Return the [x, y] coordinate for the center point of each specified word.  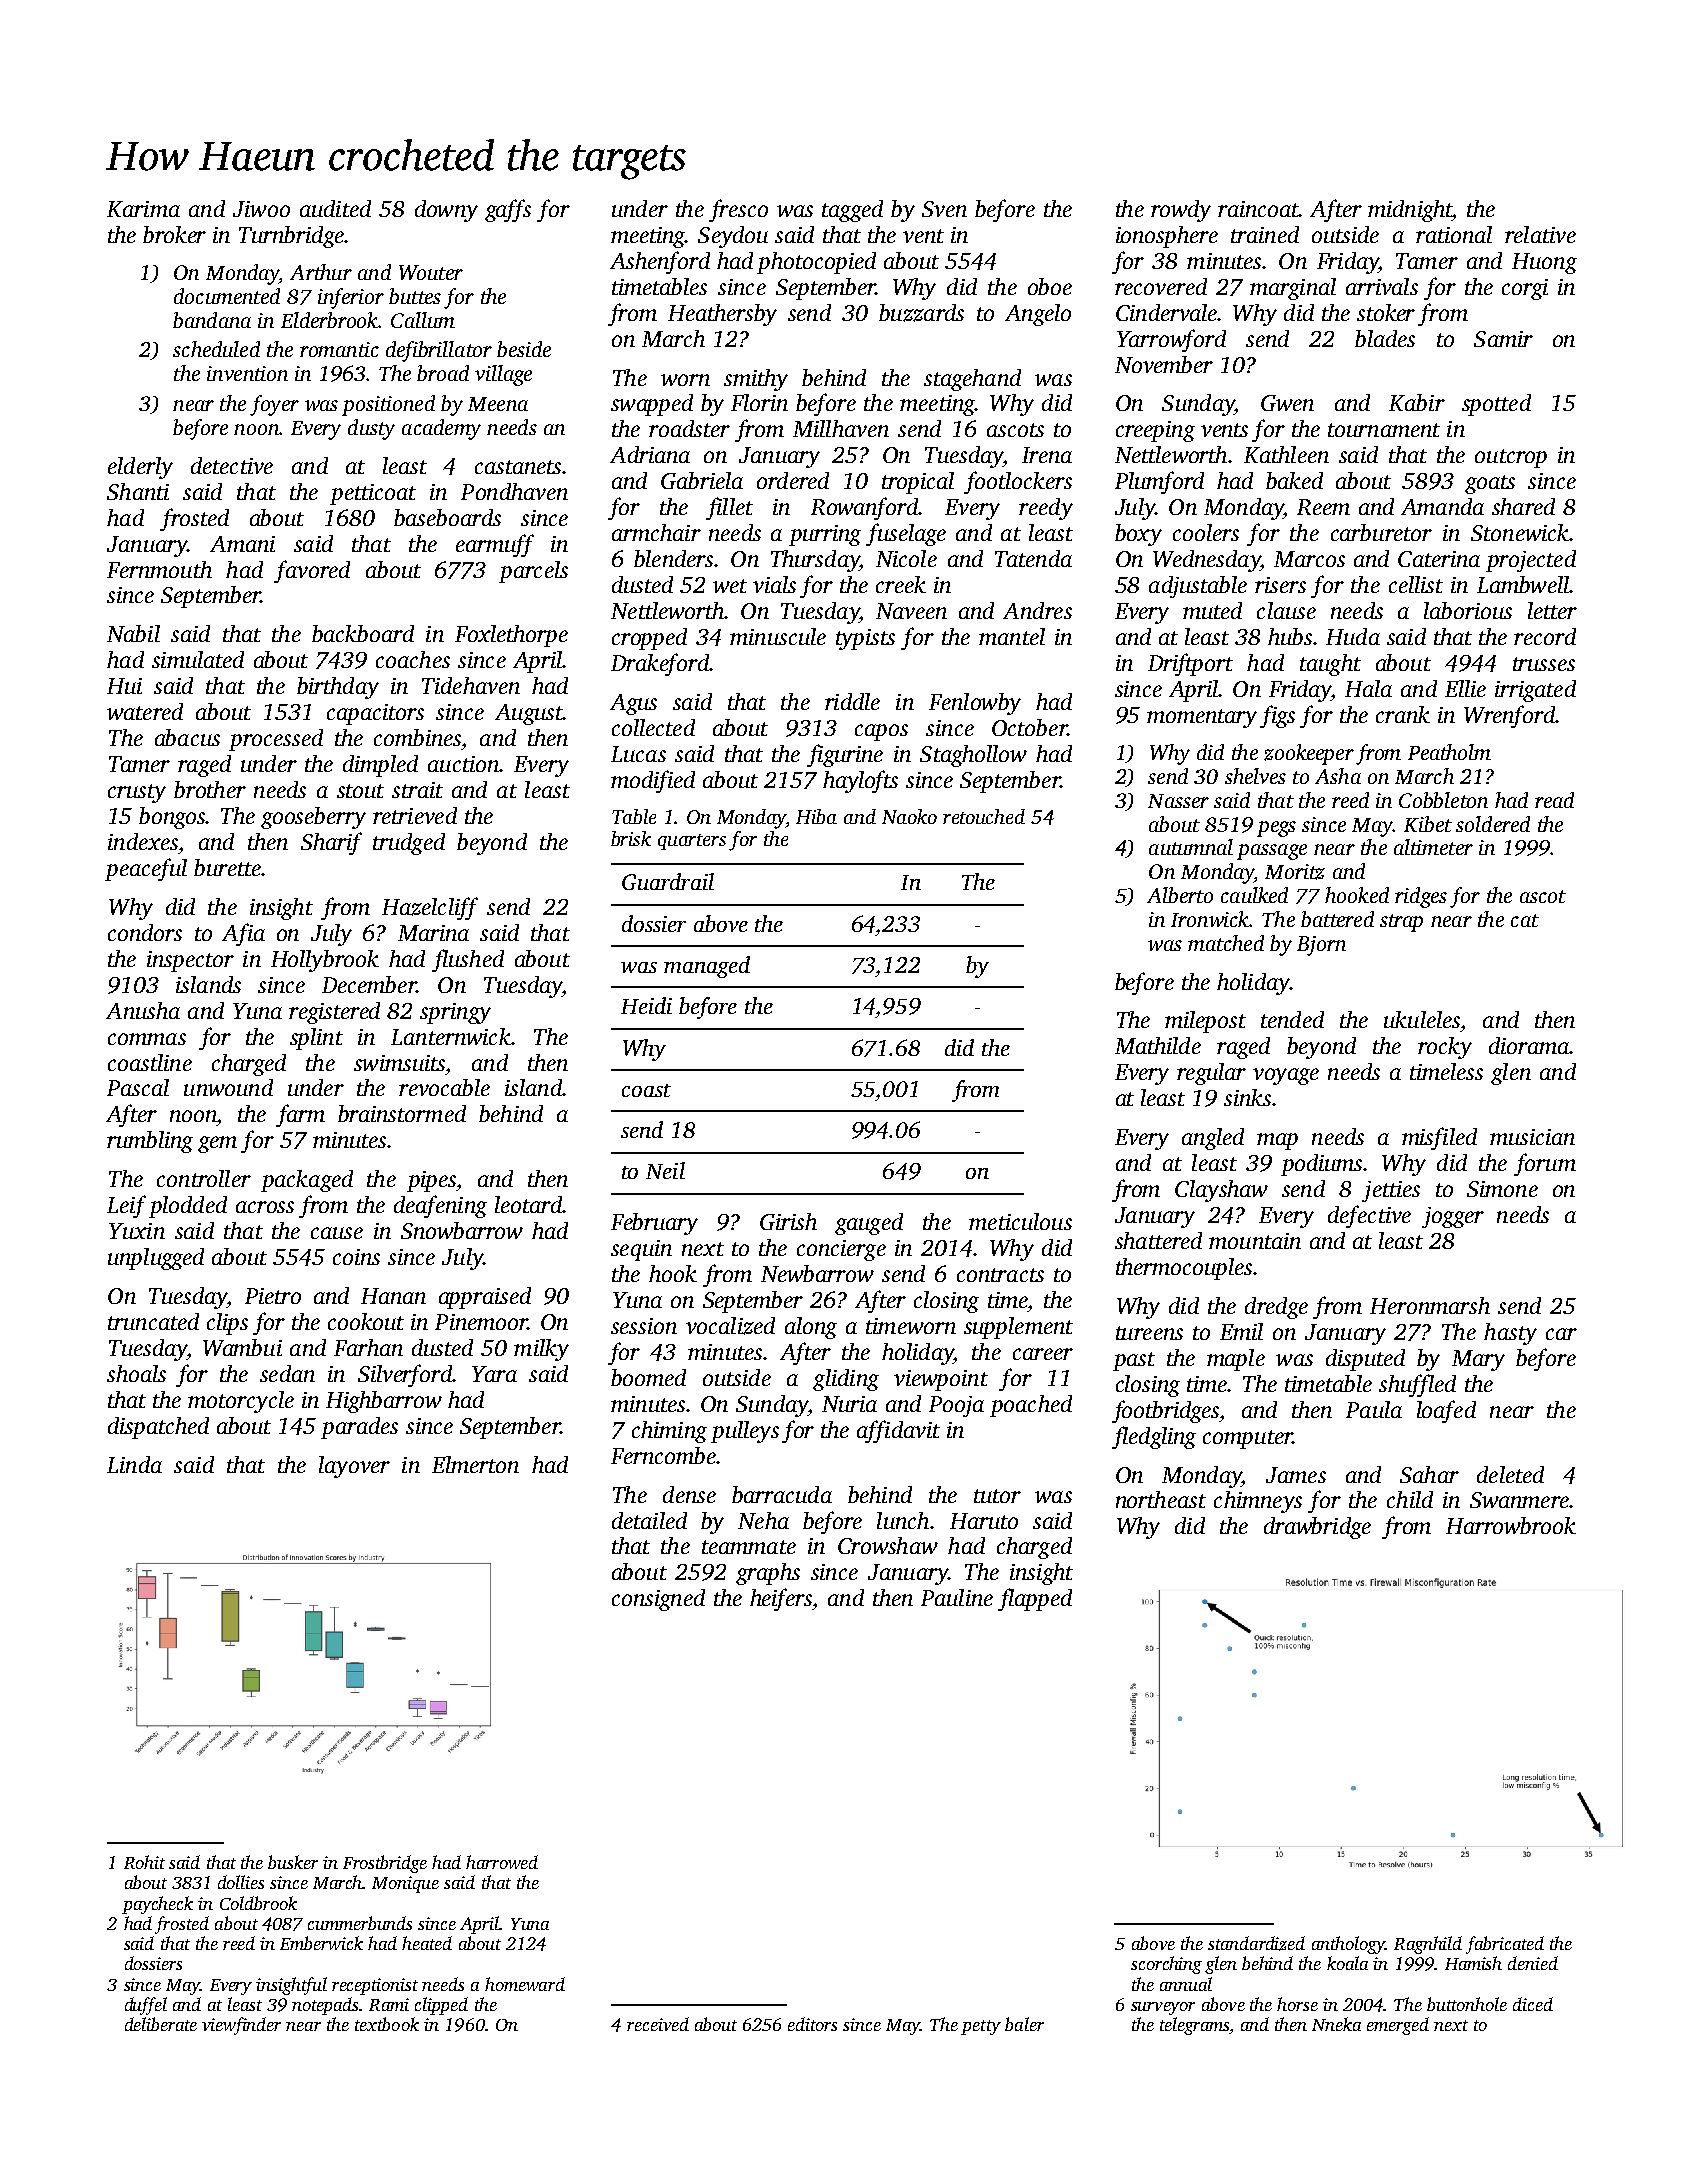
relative [1540, 234]
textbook [387, 2024]
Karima [143, 209]
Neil [665, 1170]
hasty [1510, 1334]
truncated [153, 1321]
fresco [738, 210]
